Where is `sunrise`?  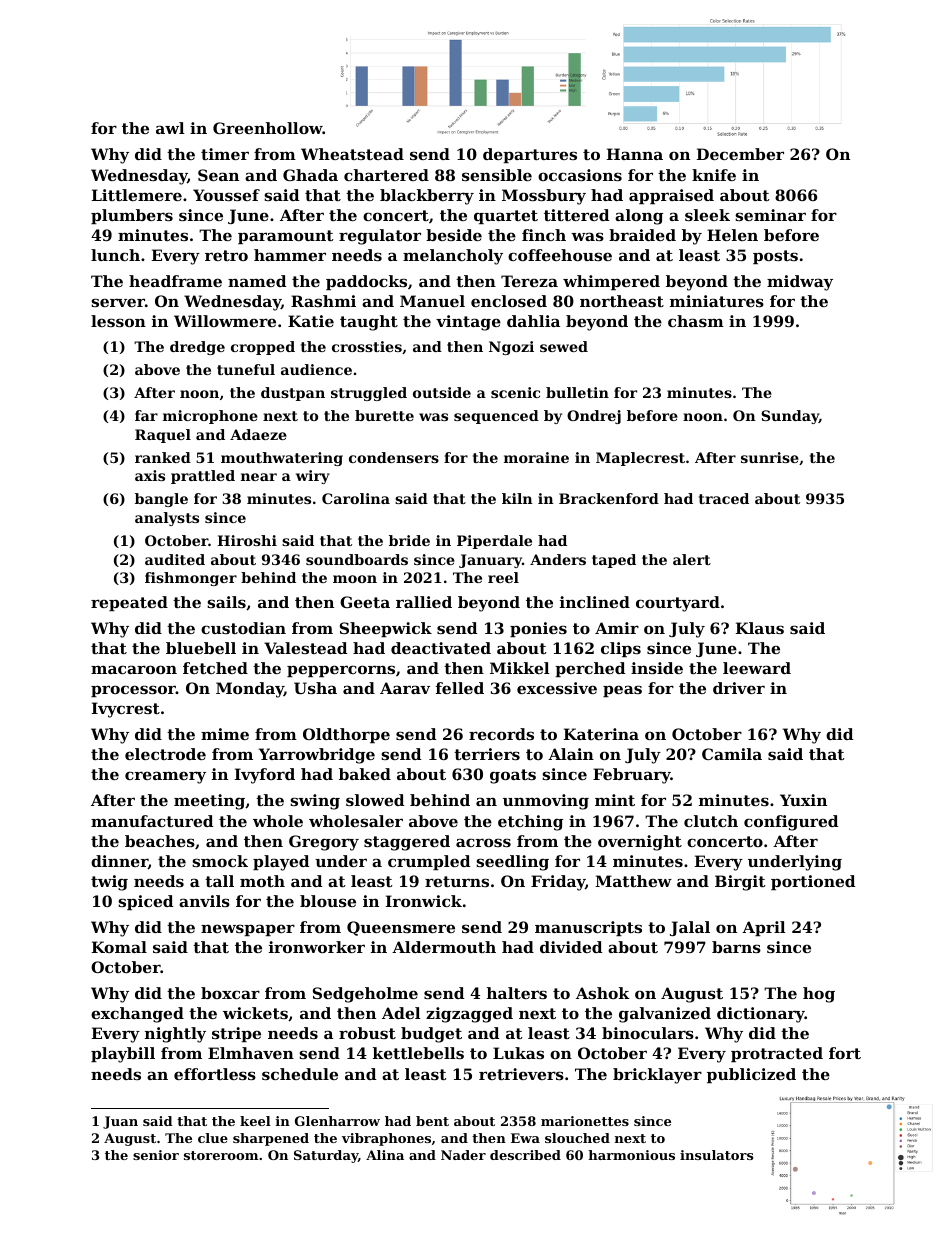
sunrise is located at coordinates (770, 457).
